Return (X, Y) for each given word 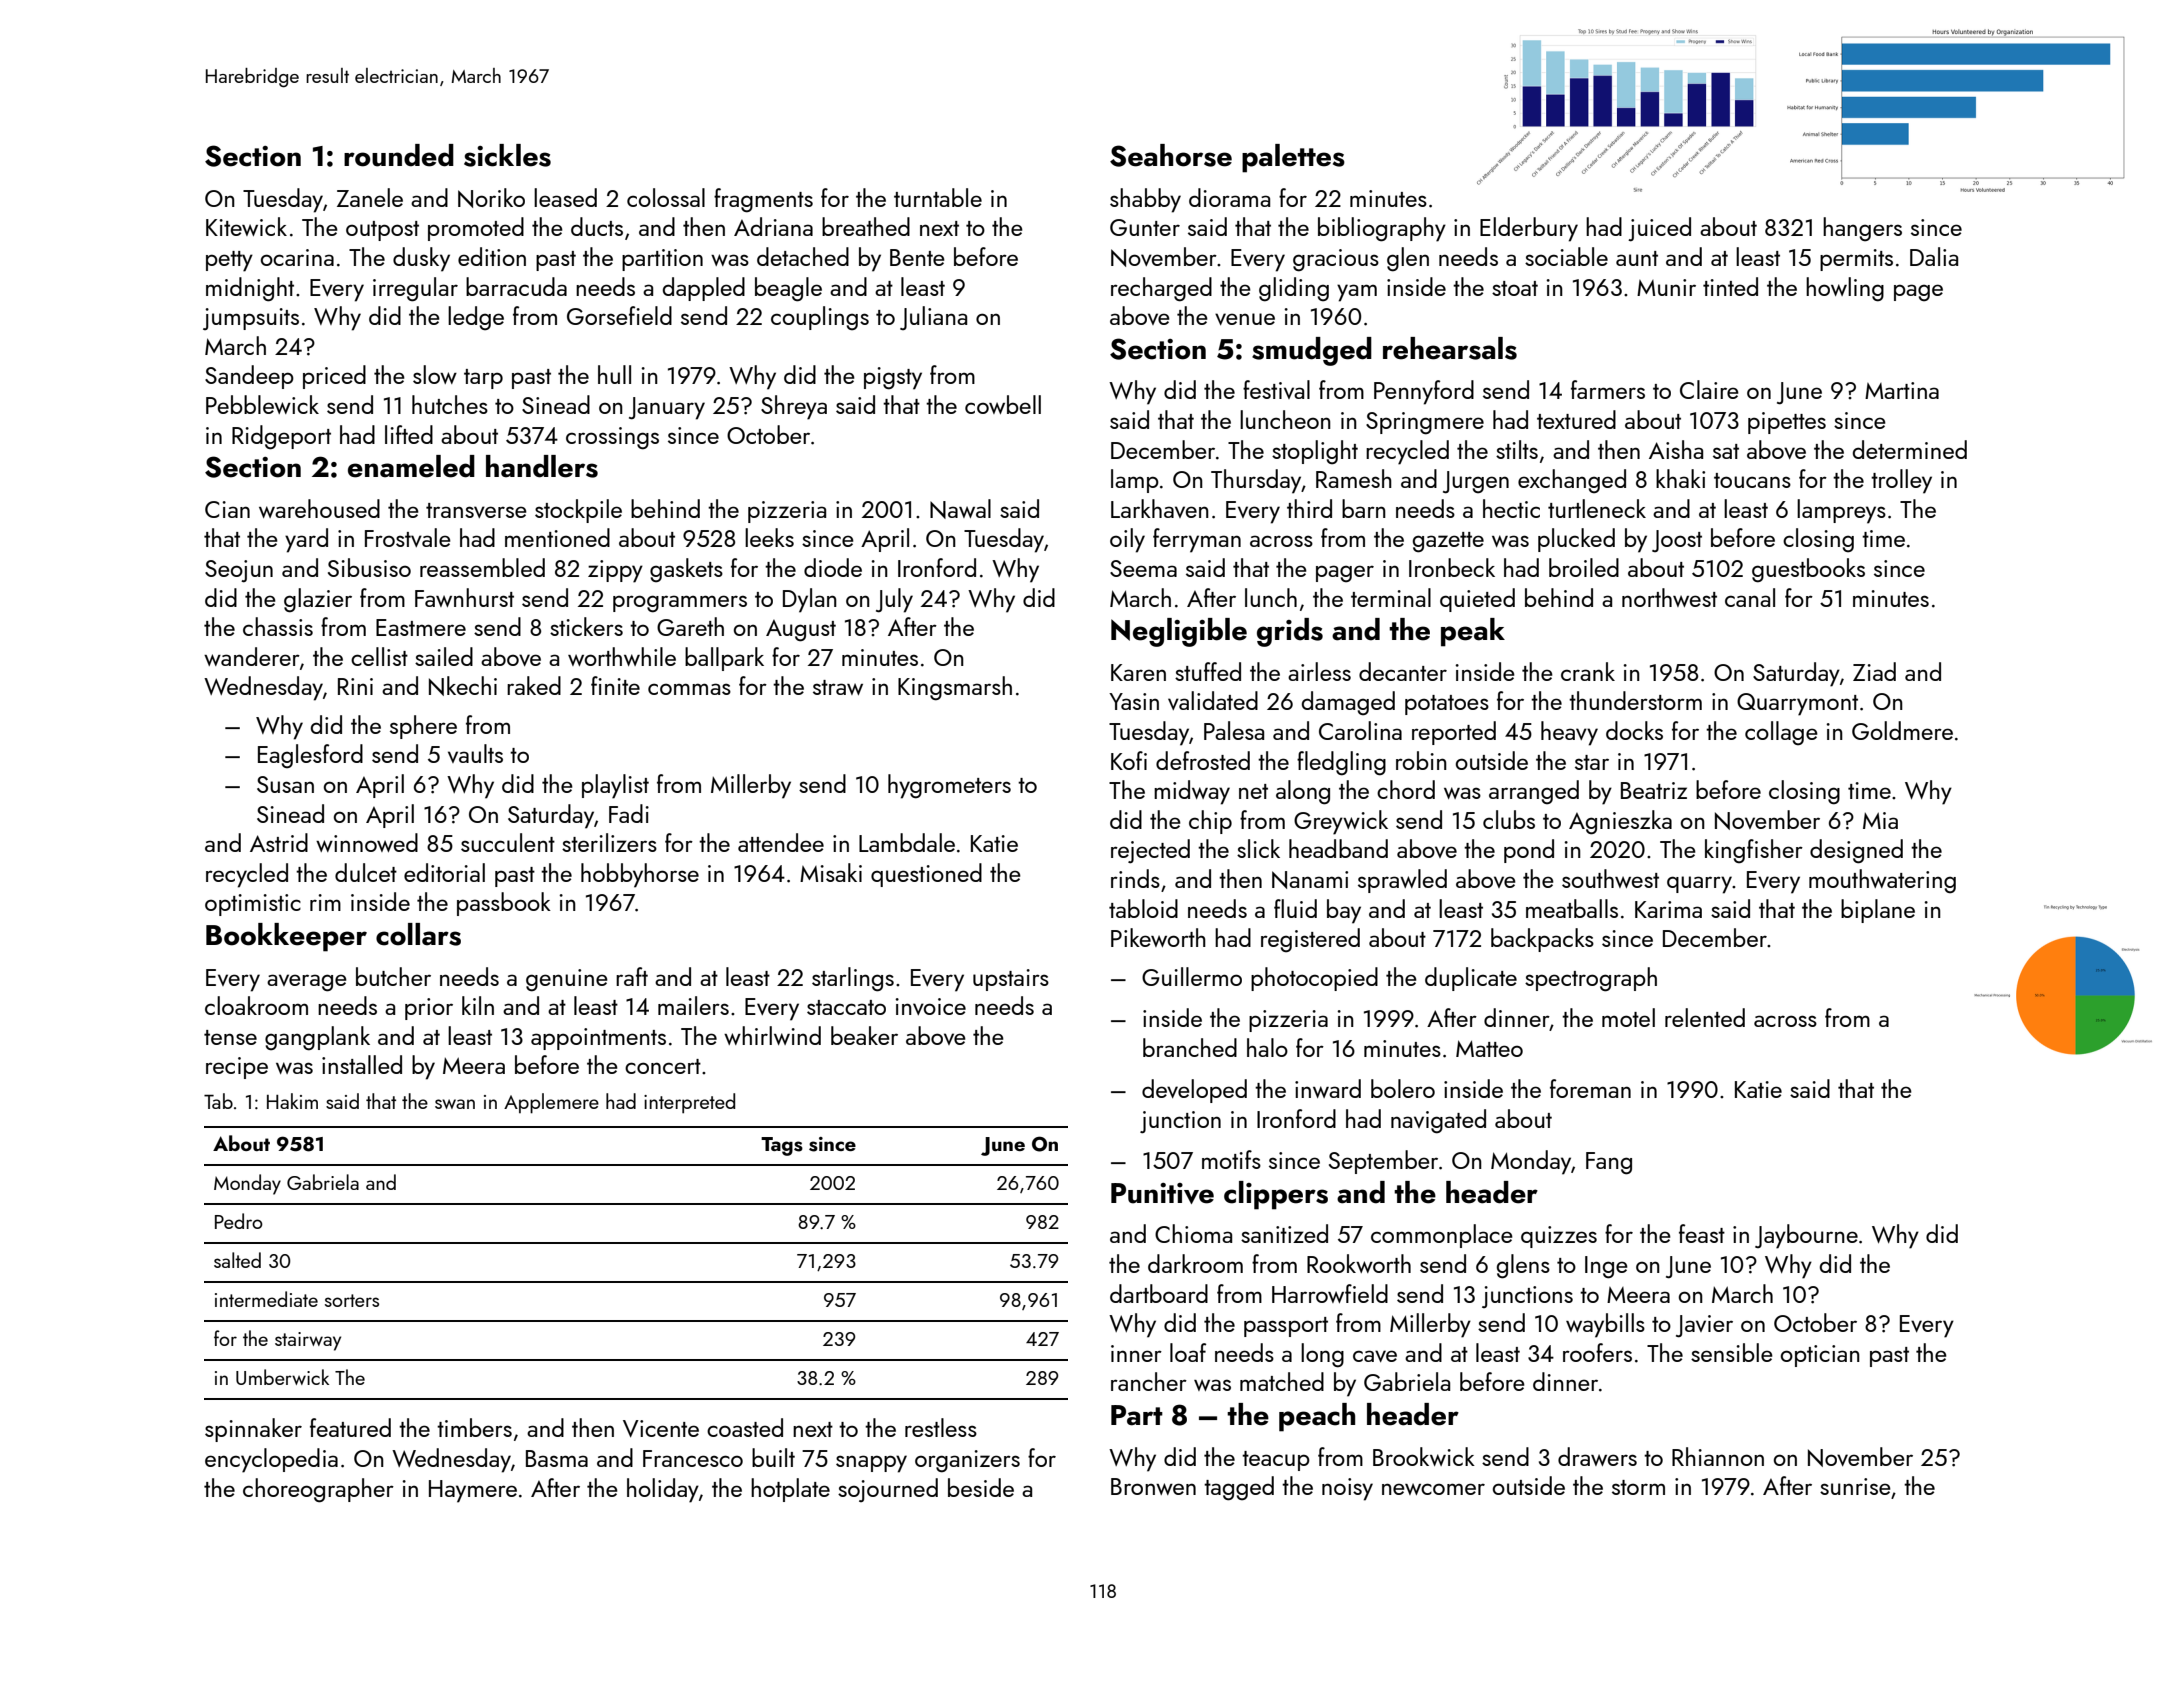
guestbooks (1808, 570)
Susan (285, 784)
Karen (1138, 672)
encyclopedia (271, 1460)
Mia (1880, 820)
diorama (1229, 197)
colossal (666, 197)
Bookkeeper (286, 937)
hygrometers (949, 786)
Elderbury (1529, 229)
